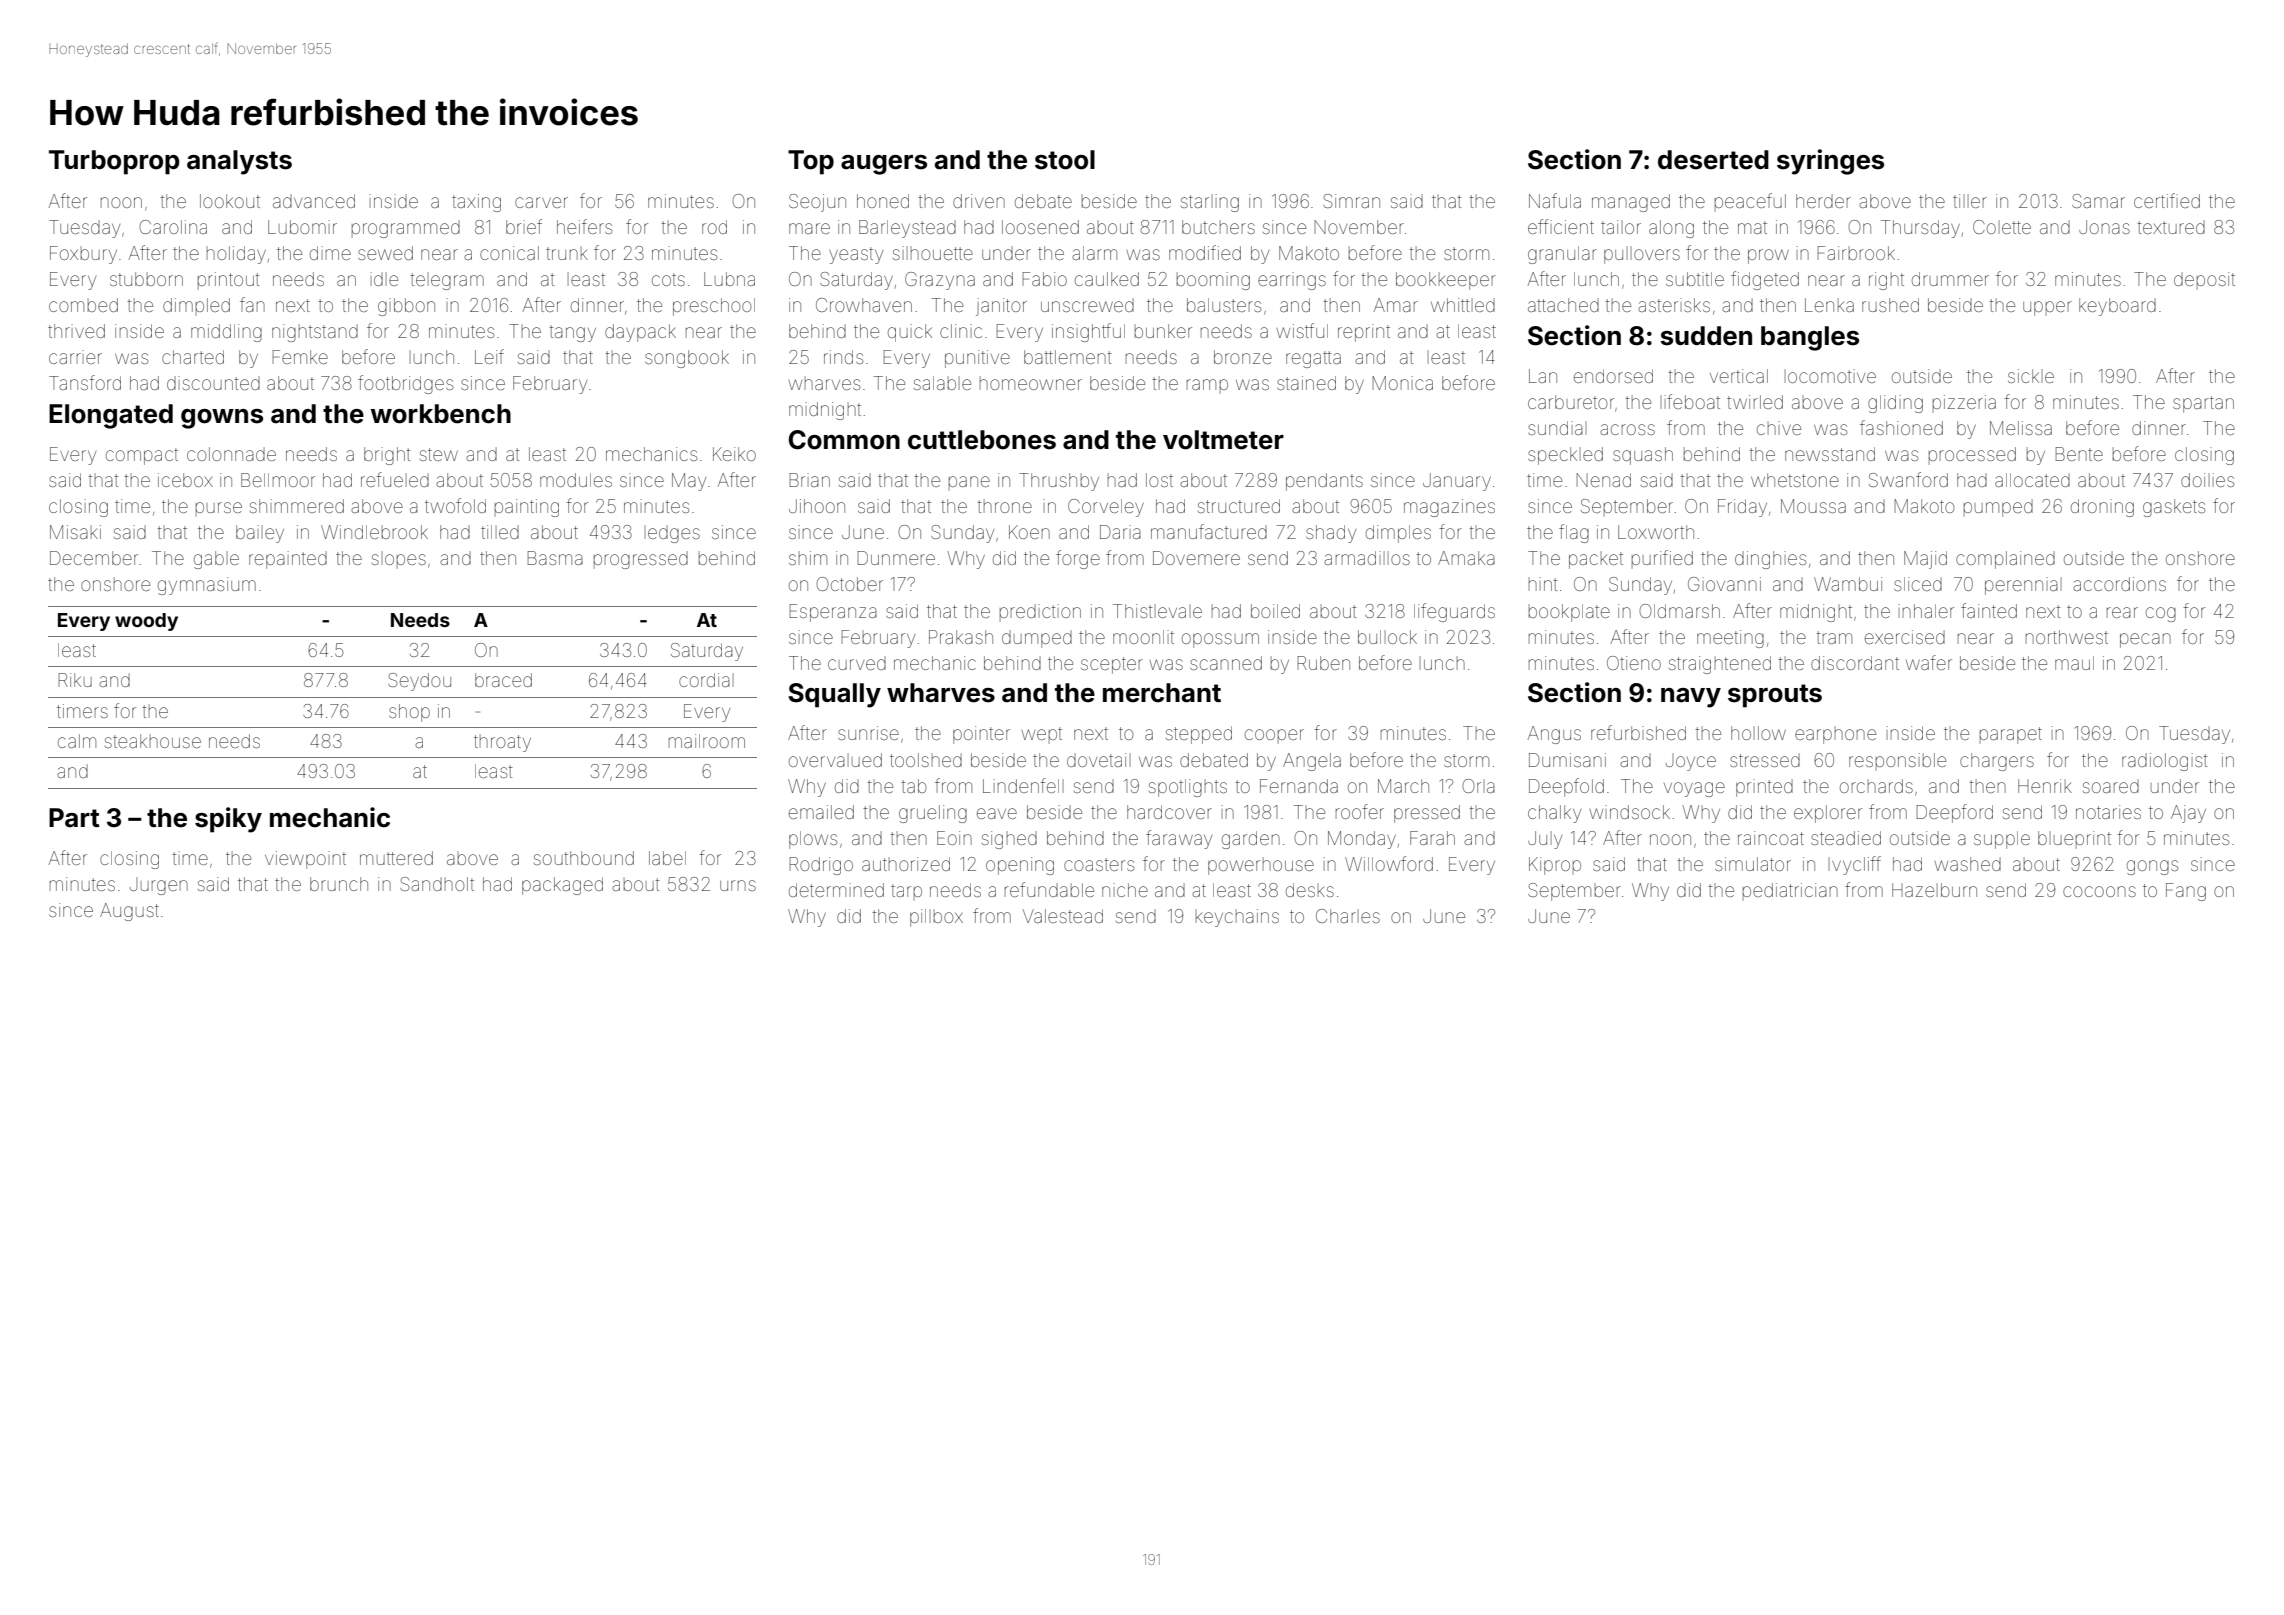  What do you see at coordinates (129, 912) in the image?
I see `August` at bounding box center [129, 912].
